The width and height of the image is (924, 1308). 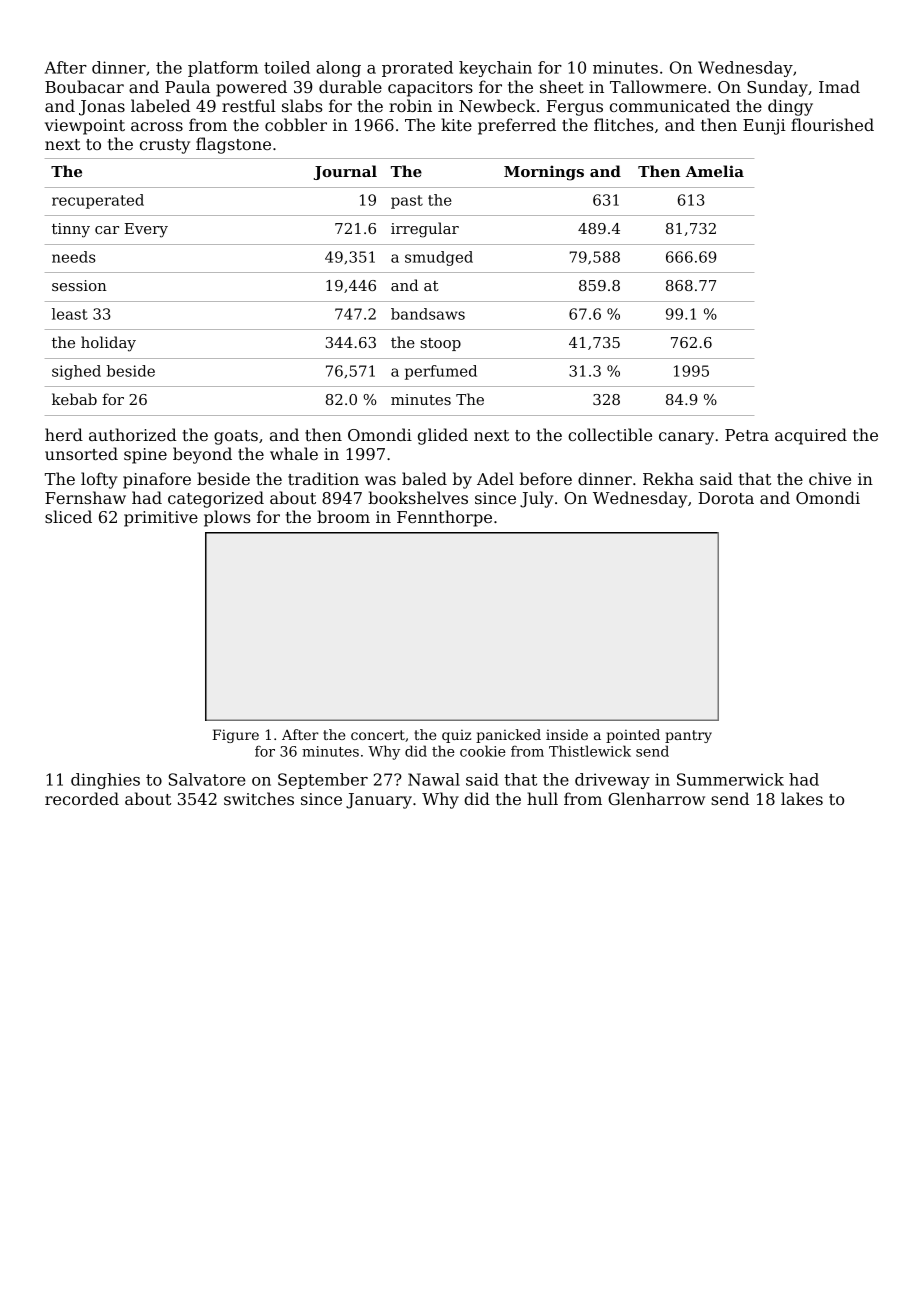 I want to click on pantry, so click(x=688, y=736).
